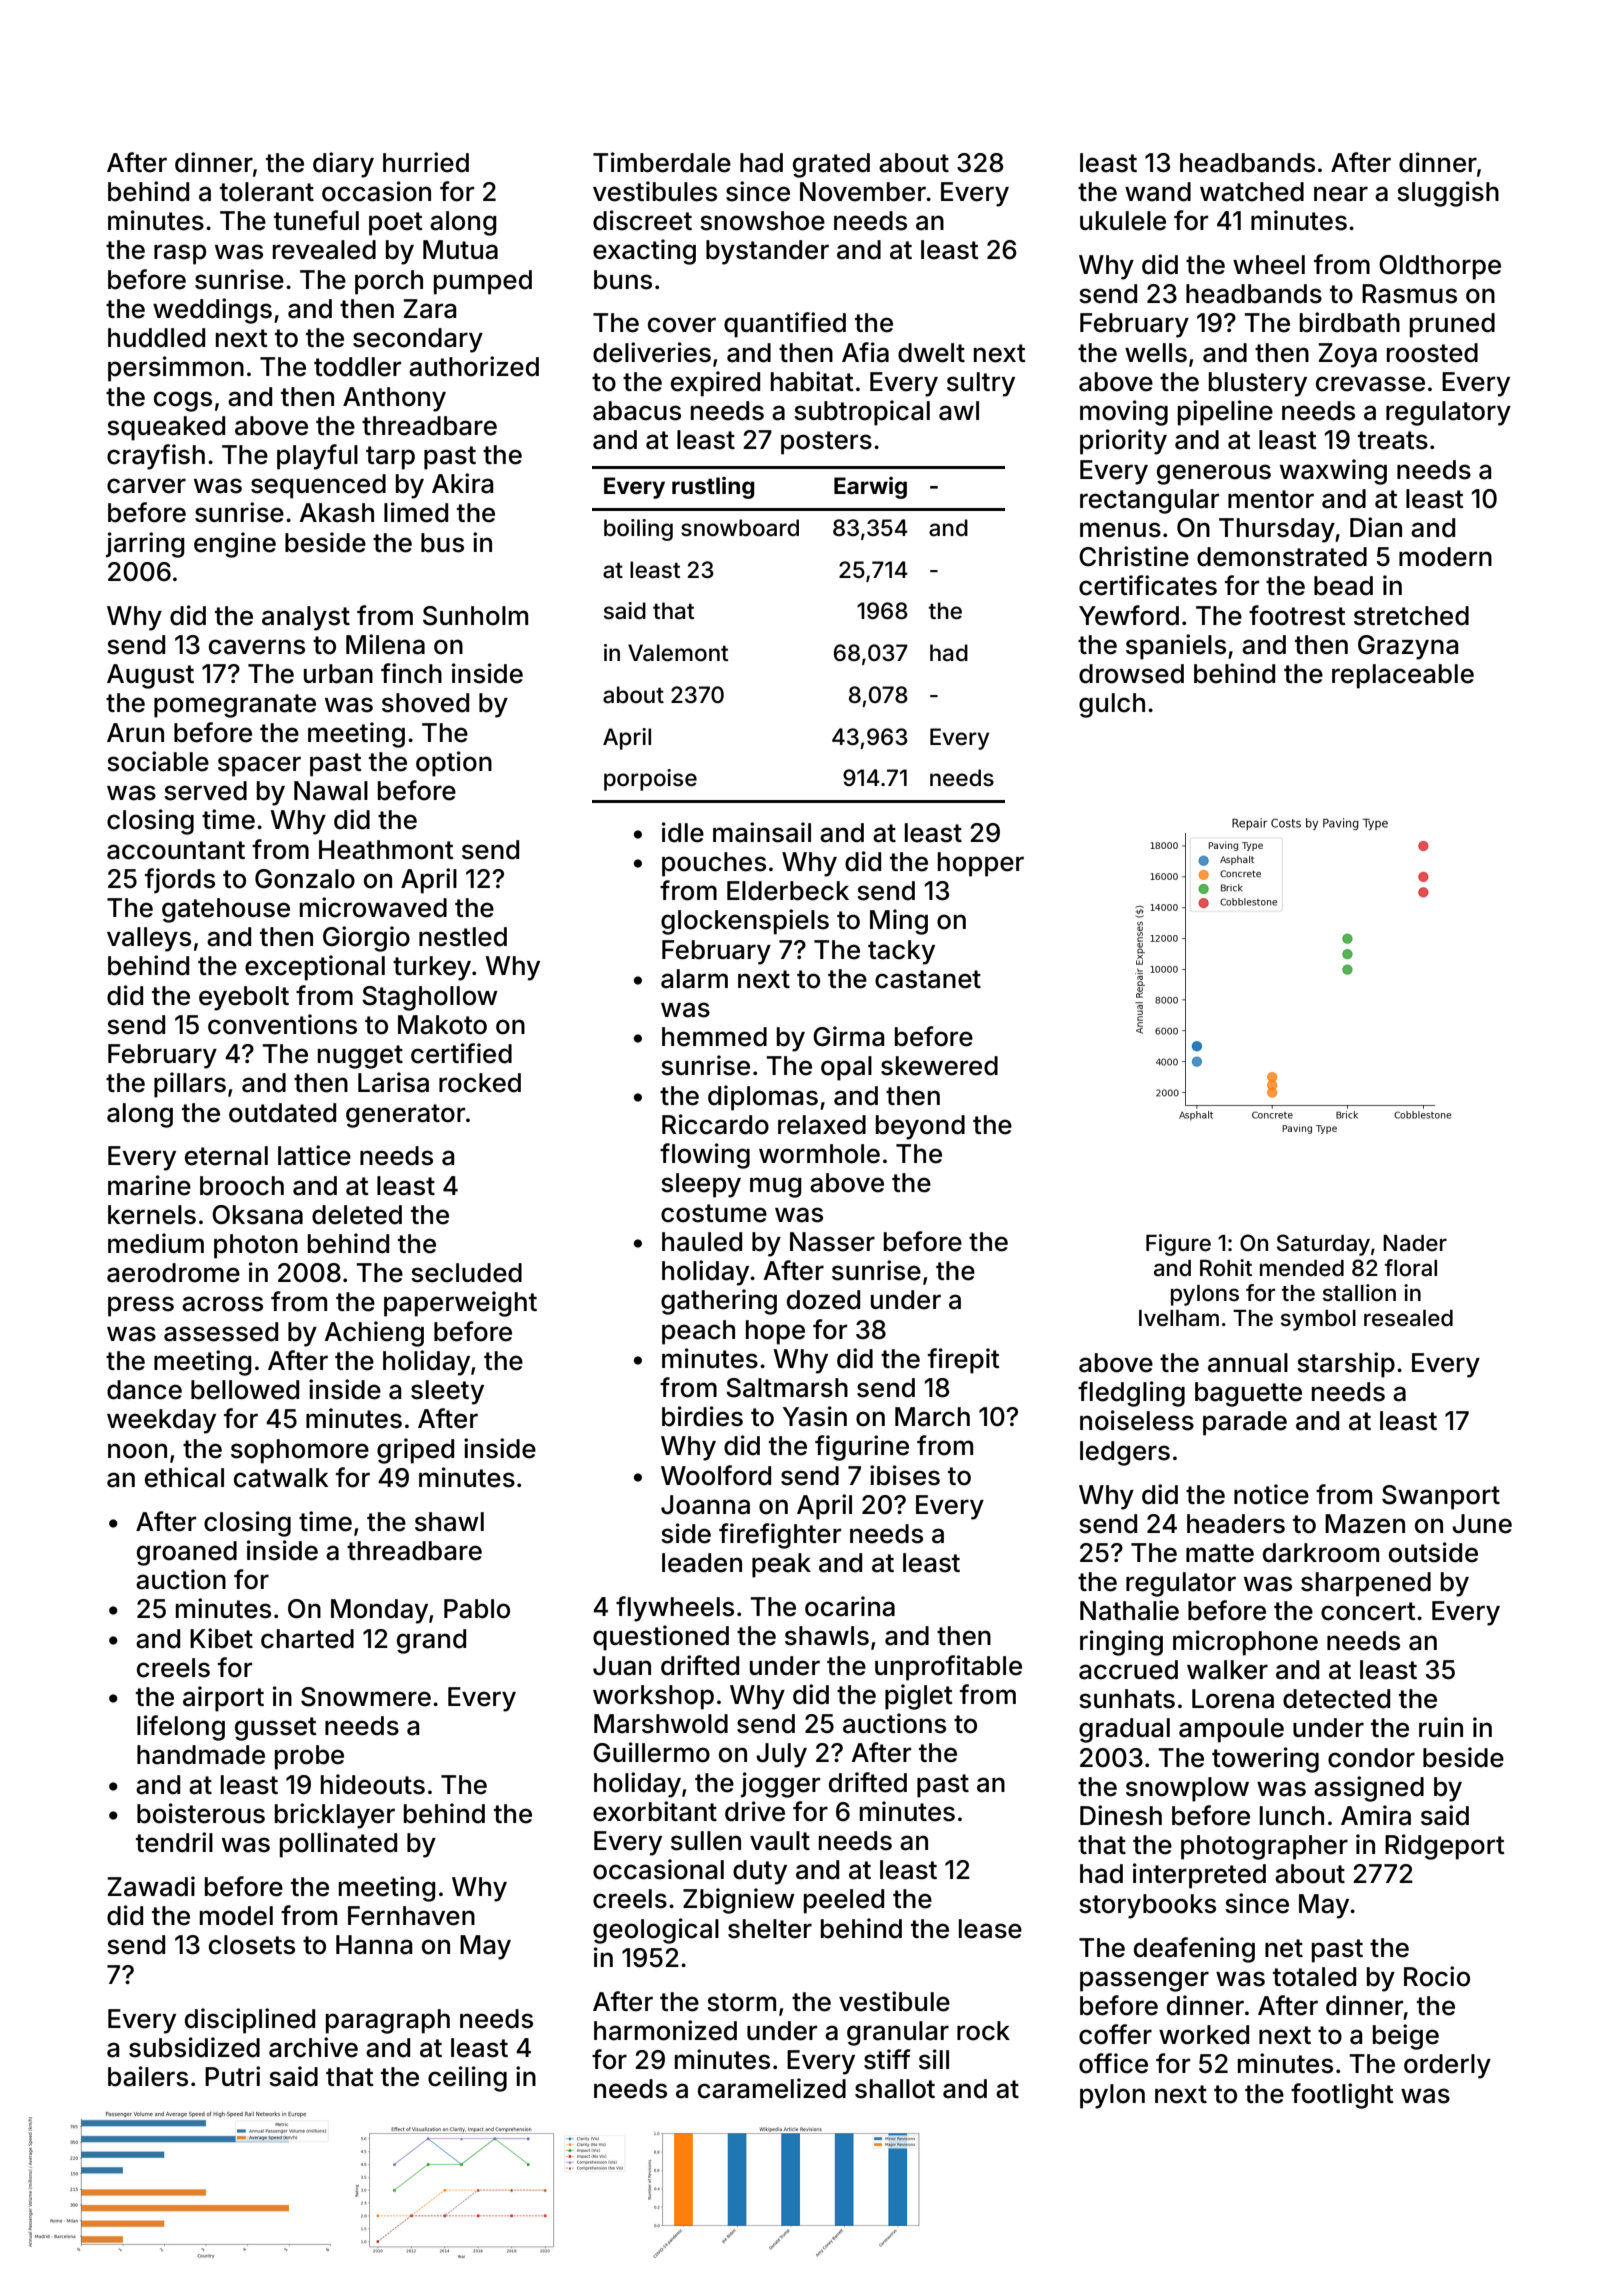 This image has height=2292, width=1620. What do you see at coordinates (895, 2089) in the image?
I see `shallot` at bounding box center [895, 2089].
